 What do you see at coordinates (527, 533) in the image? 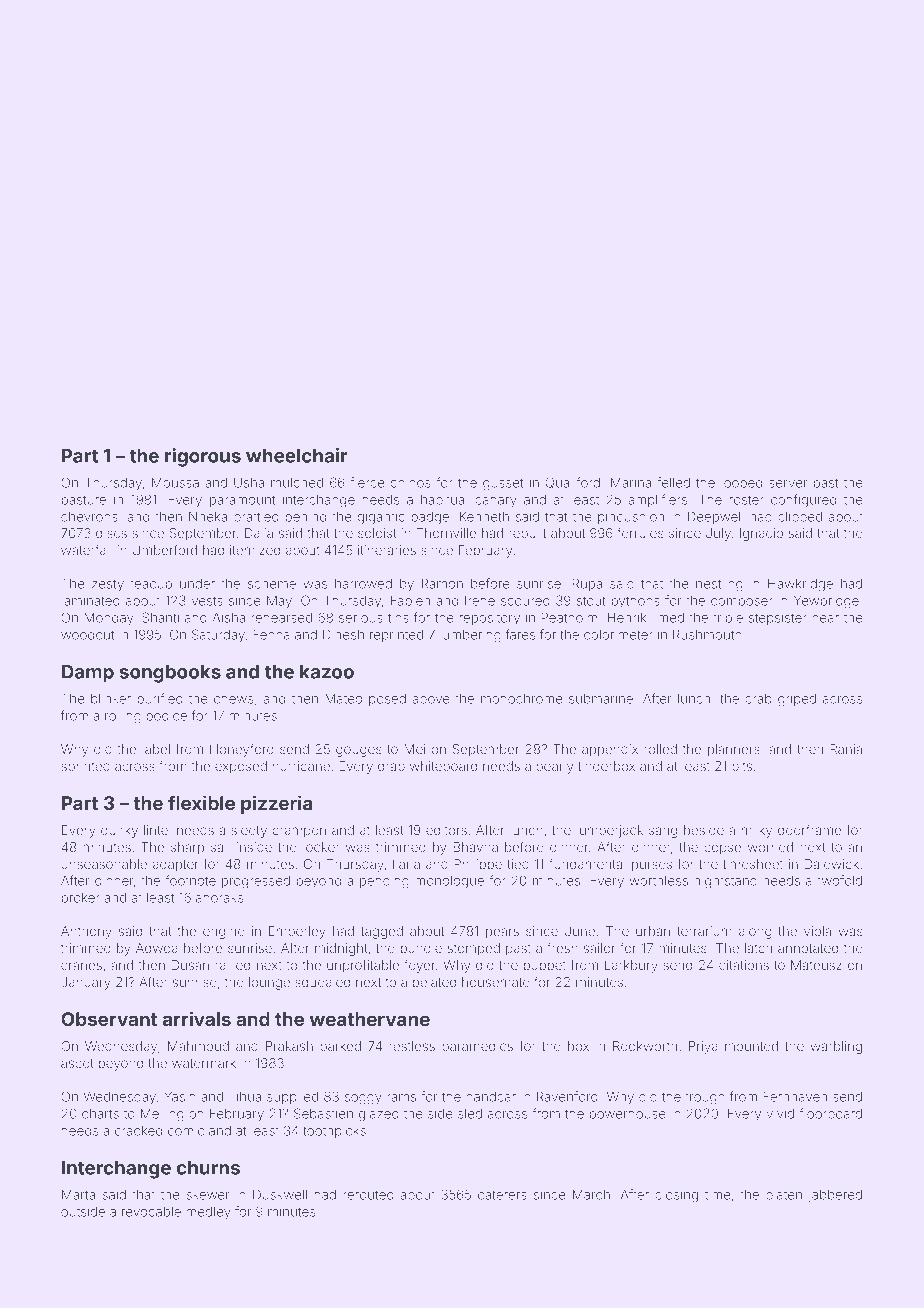
I see `rebuilt` at bounding box center [527, 533].
